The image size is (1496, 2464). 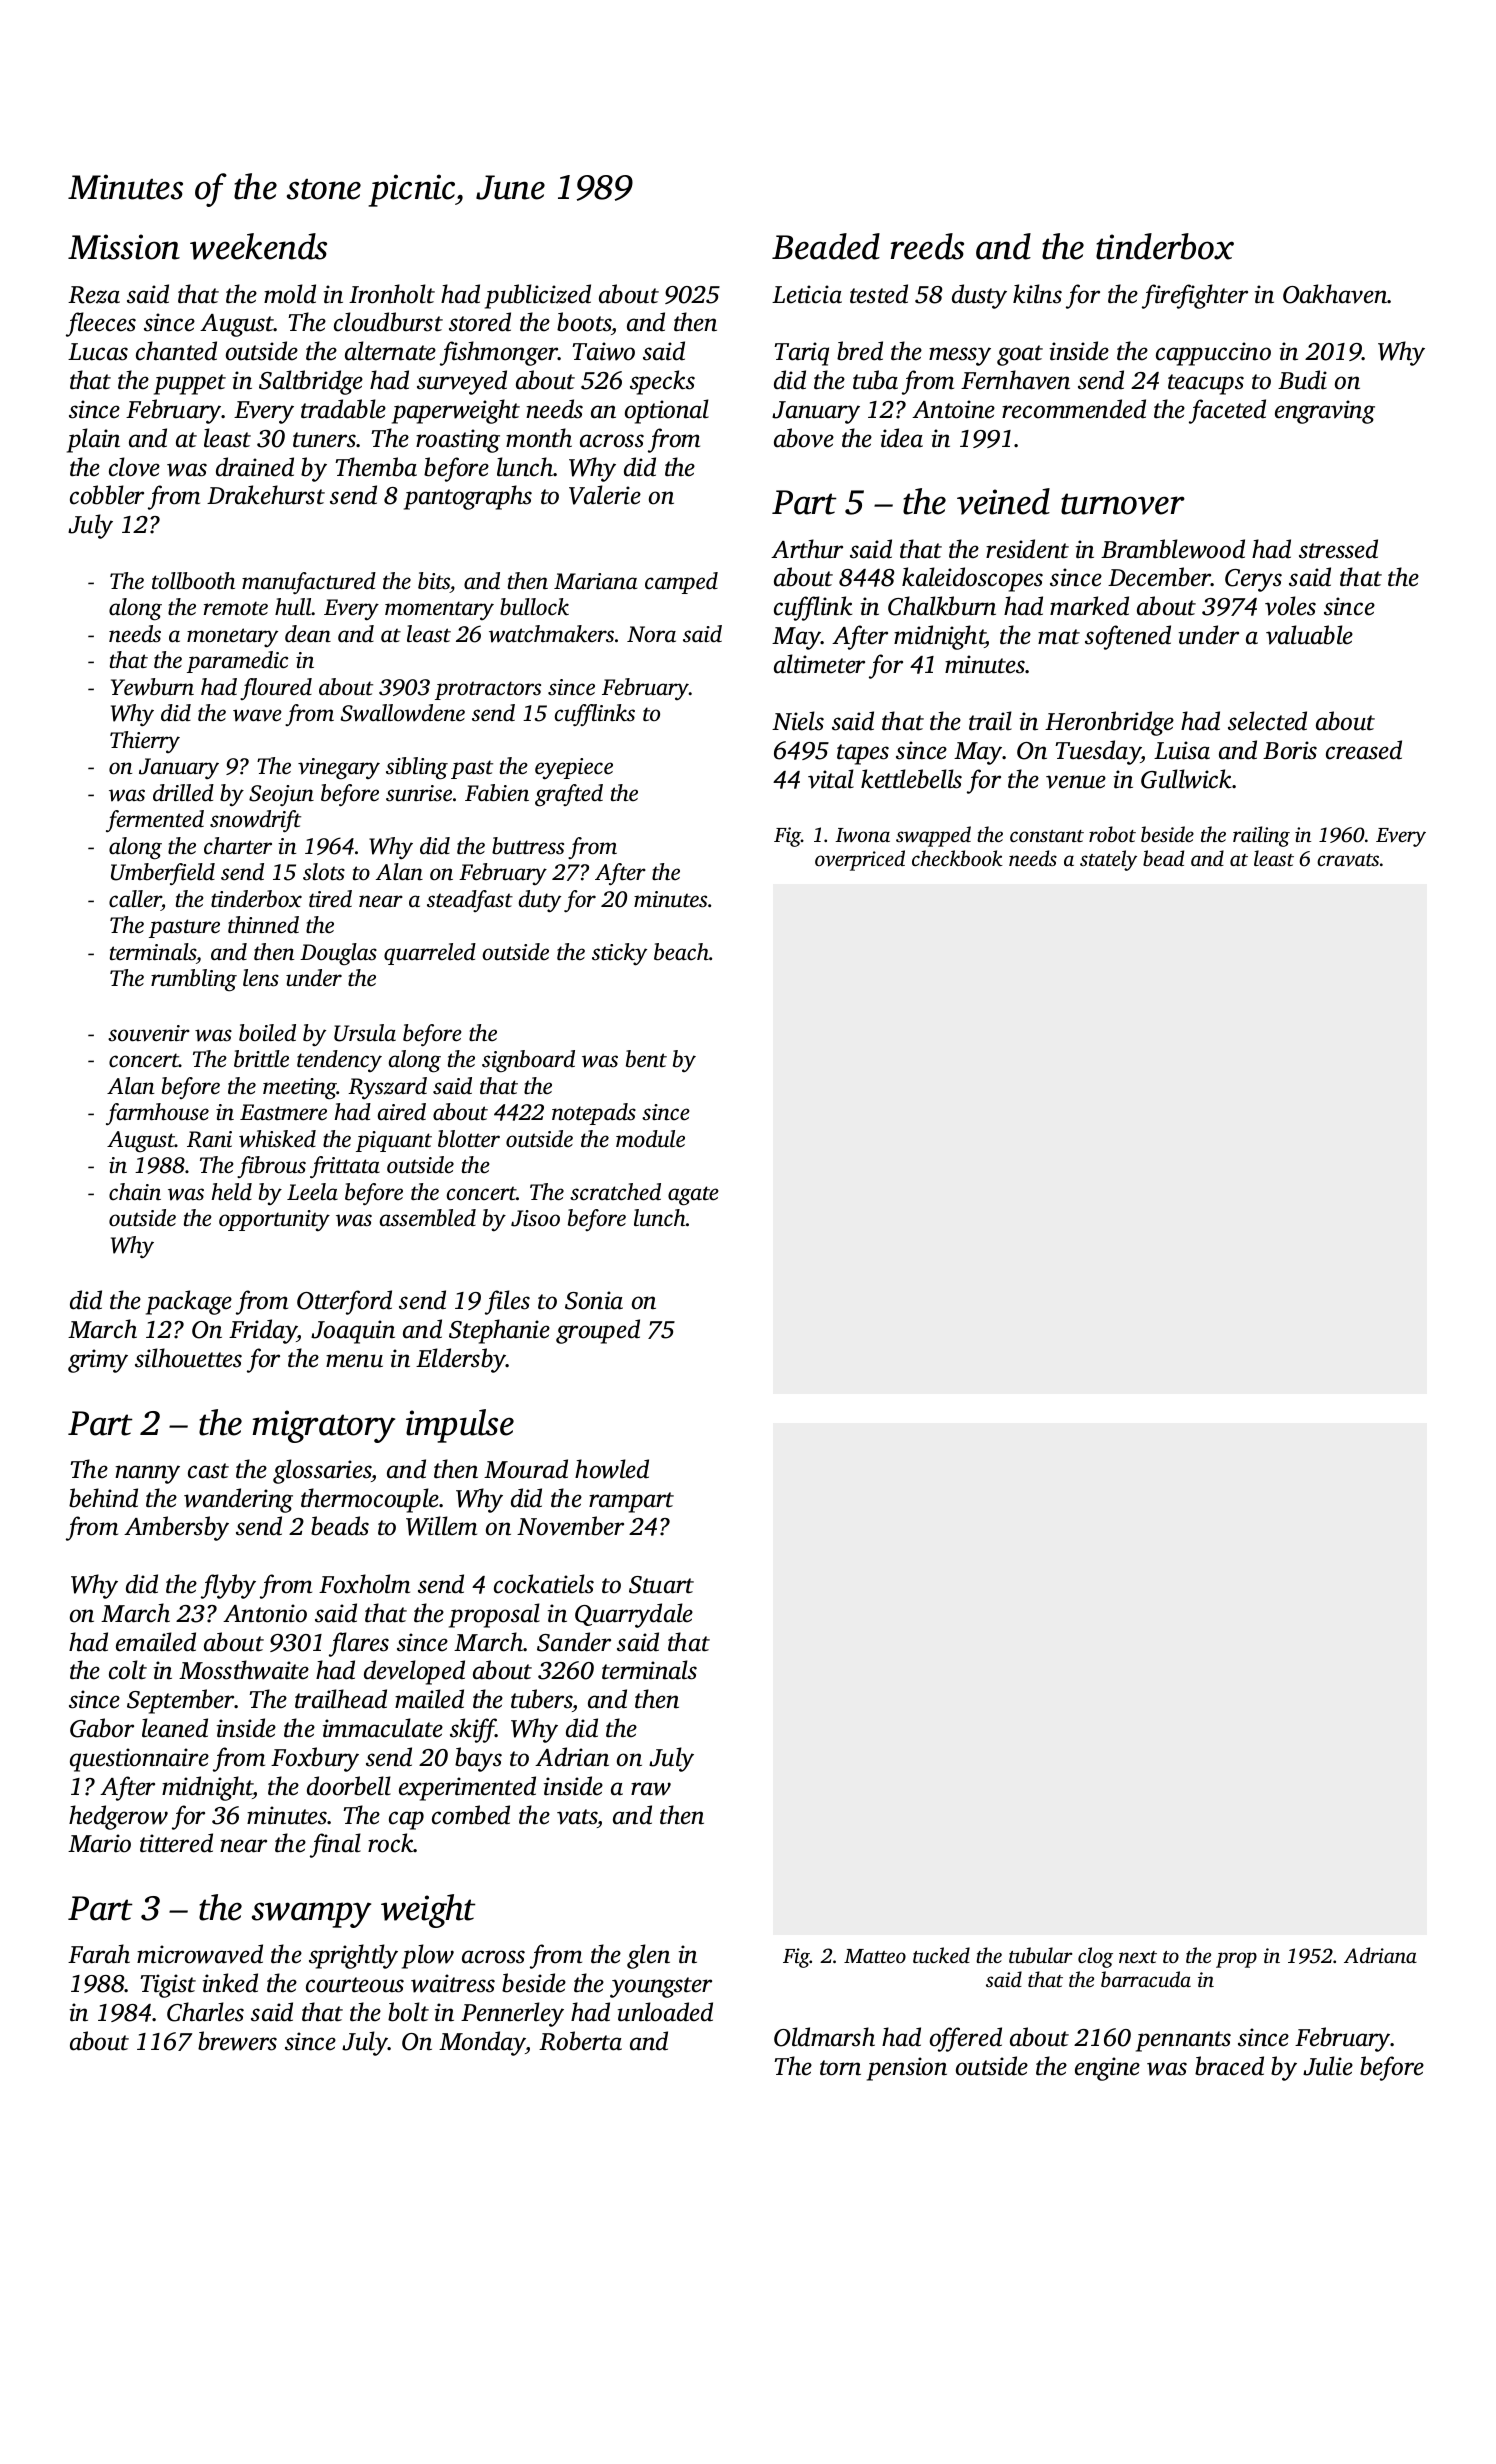 What do you see at coordinates (470, 901) in the screenshot?
I see `steadfast` at bounding box center [470, 901].
